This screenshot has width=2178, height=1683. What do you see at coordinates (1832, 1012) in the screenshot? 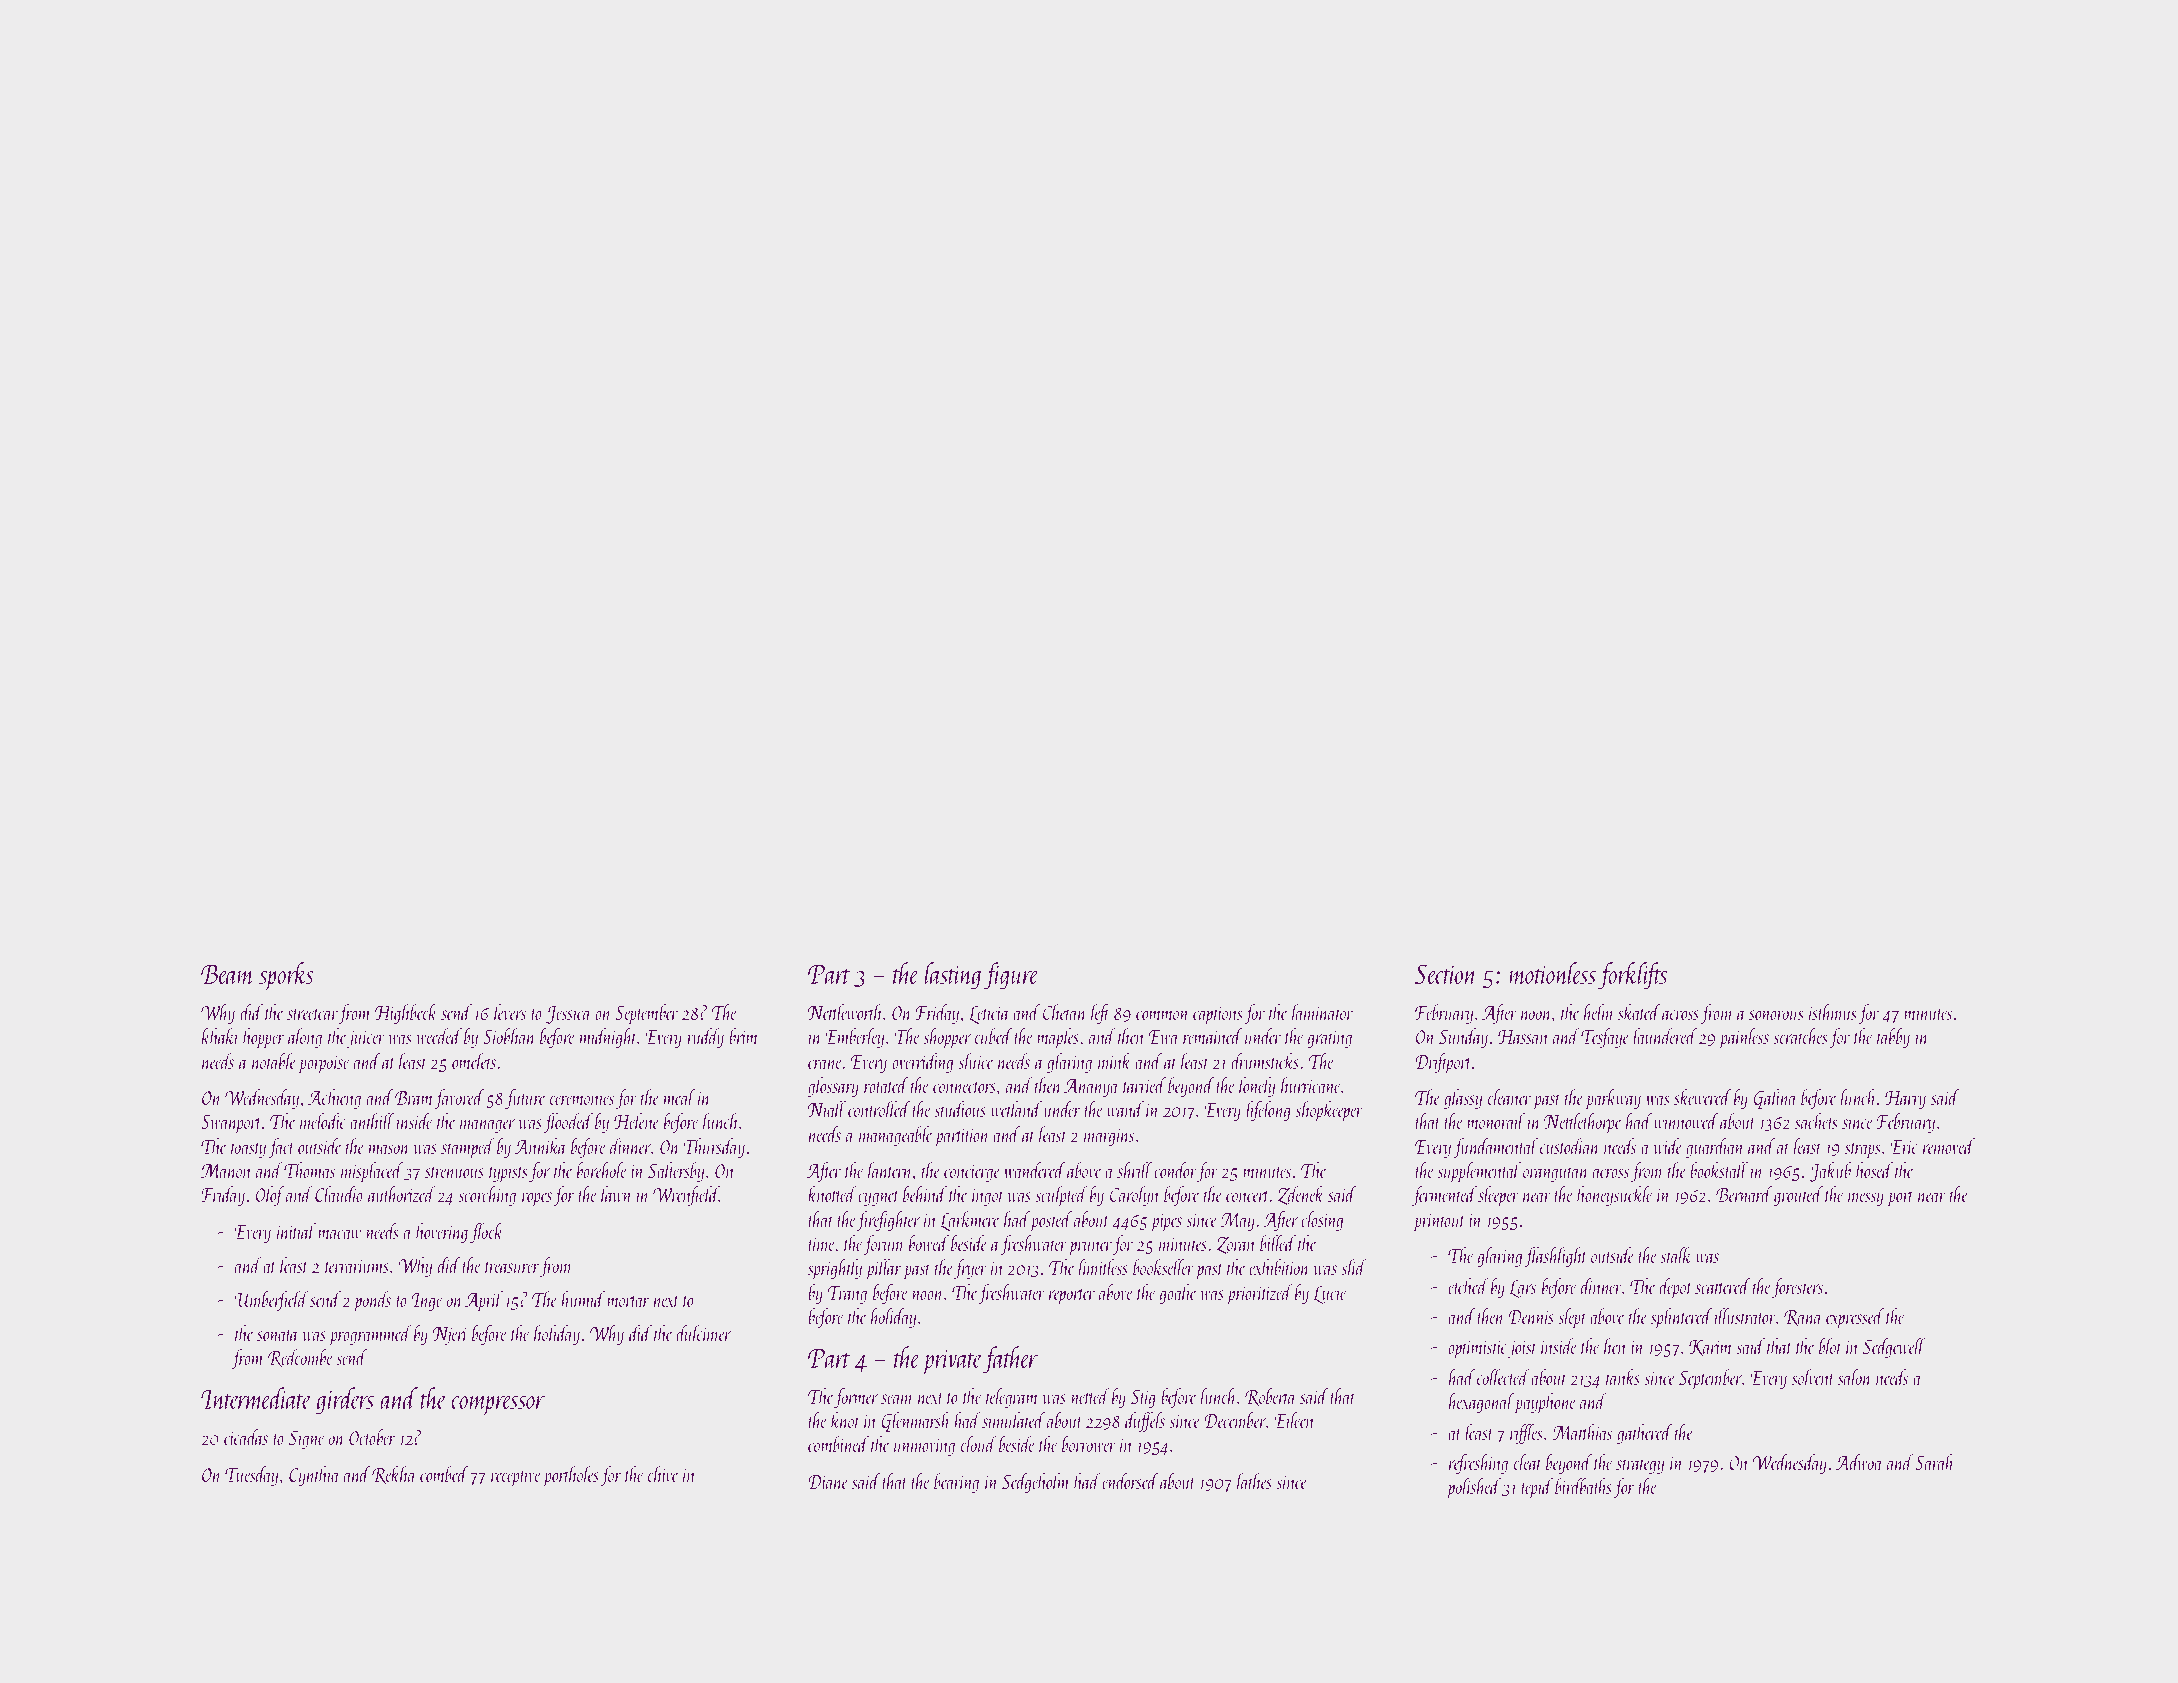
I see `isthmus` at bounding box center [1832, 1012].
